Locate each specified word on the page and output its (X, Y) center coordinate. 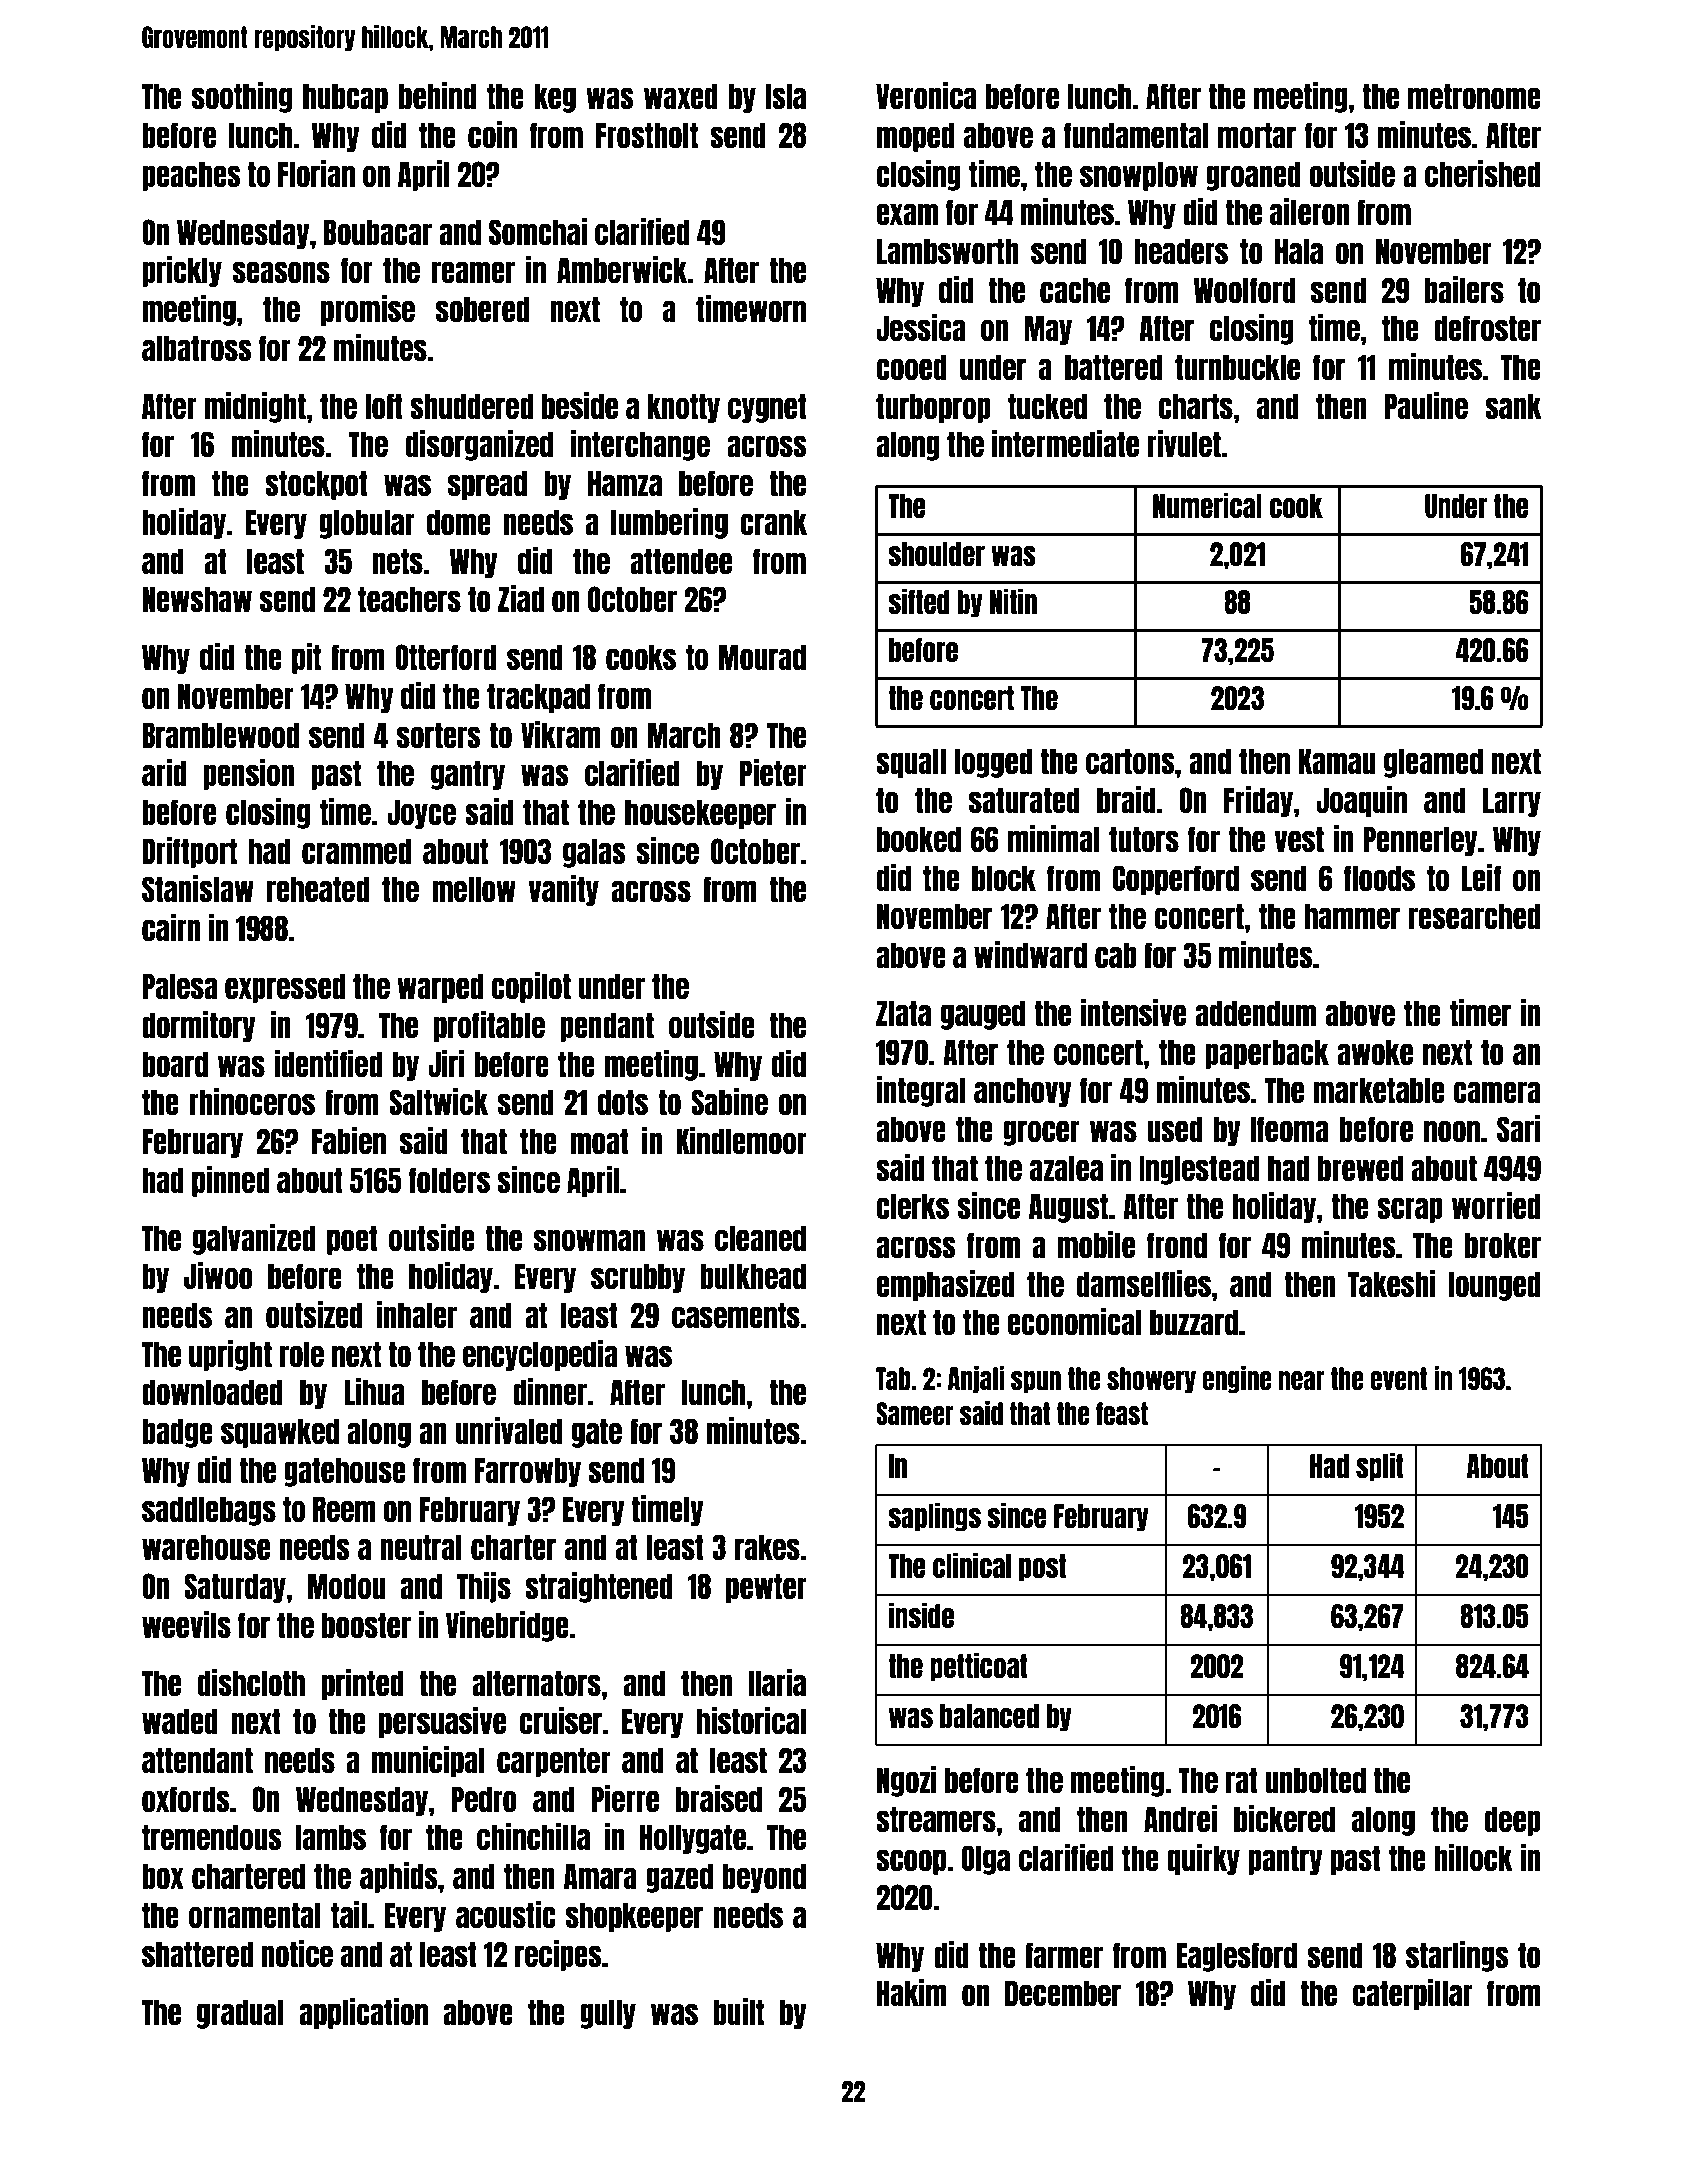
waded (180, 1721)
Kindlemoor (741, 1140)
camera (1497, 1092)
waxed (681, 96)
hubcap (345, 98)
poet (352, 1240)
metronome (1474, 96)
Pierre (625, 1798)
